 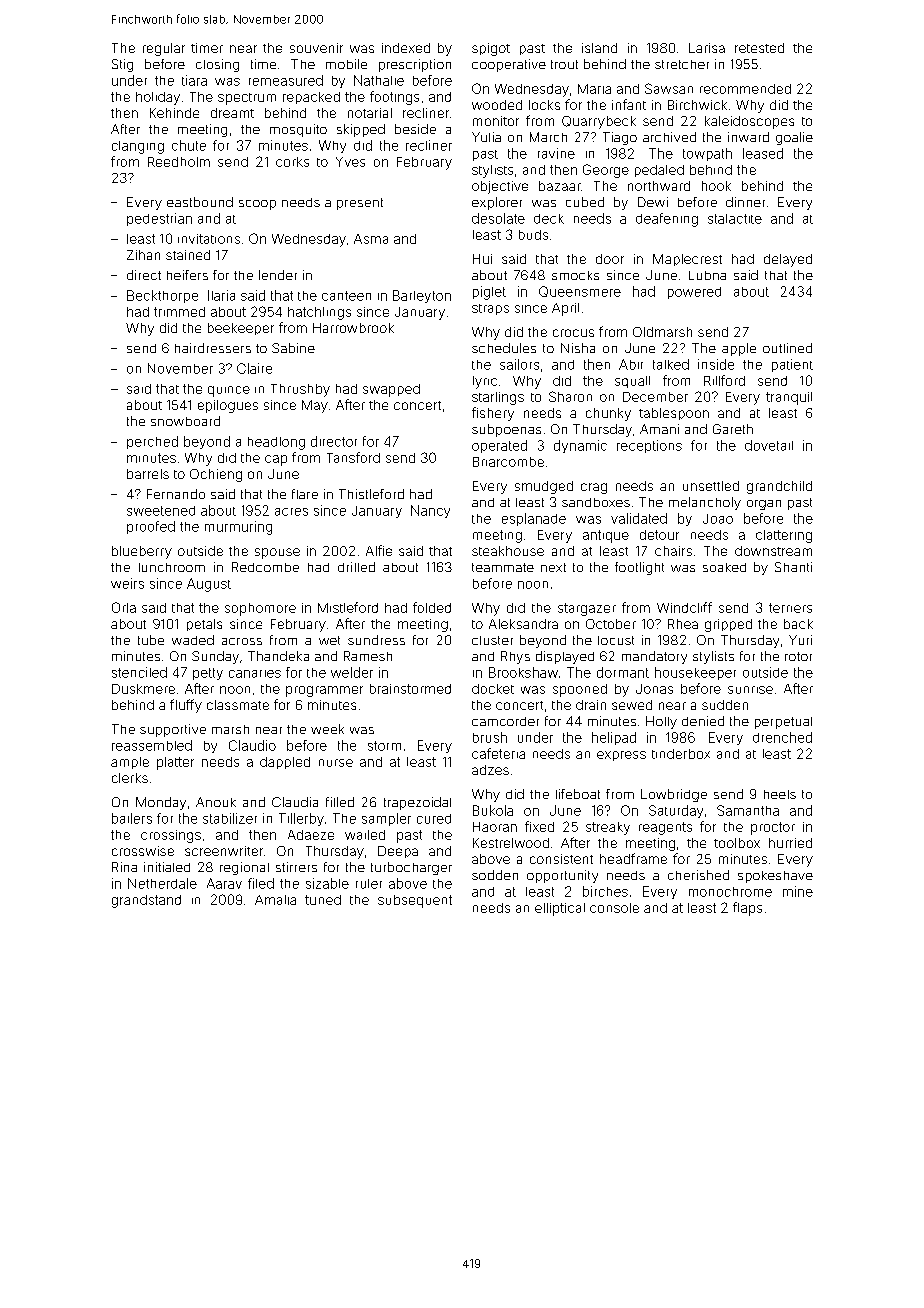 What do you see at coordinates (769, 445) in the screenshot?
I see `dovetail` at bounding box center [769, 445].
